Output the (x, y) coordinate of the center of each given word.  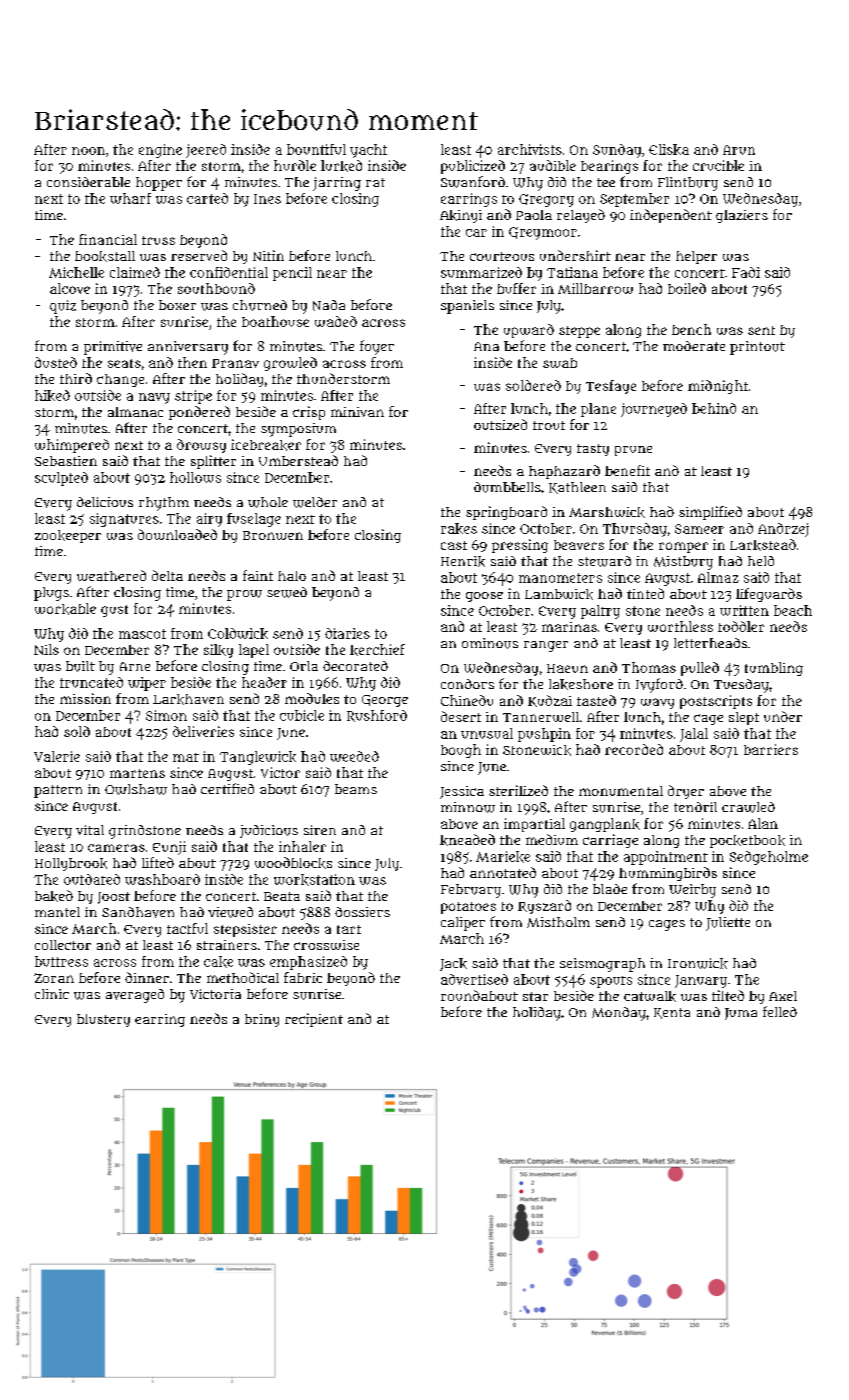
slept (744, 718)
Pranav (235, 363)
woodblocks (293, 863)
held (761, 561)
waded (336, 321)
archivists (530, 149)
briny (262, 1020)
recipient (314, 1020)
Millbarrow (595, 288)
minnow (468, 807)
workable (65, 609)
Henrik (463, 561)
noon (88, 151)
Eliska (669, 149)
